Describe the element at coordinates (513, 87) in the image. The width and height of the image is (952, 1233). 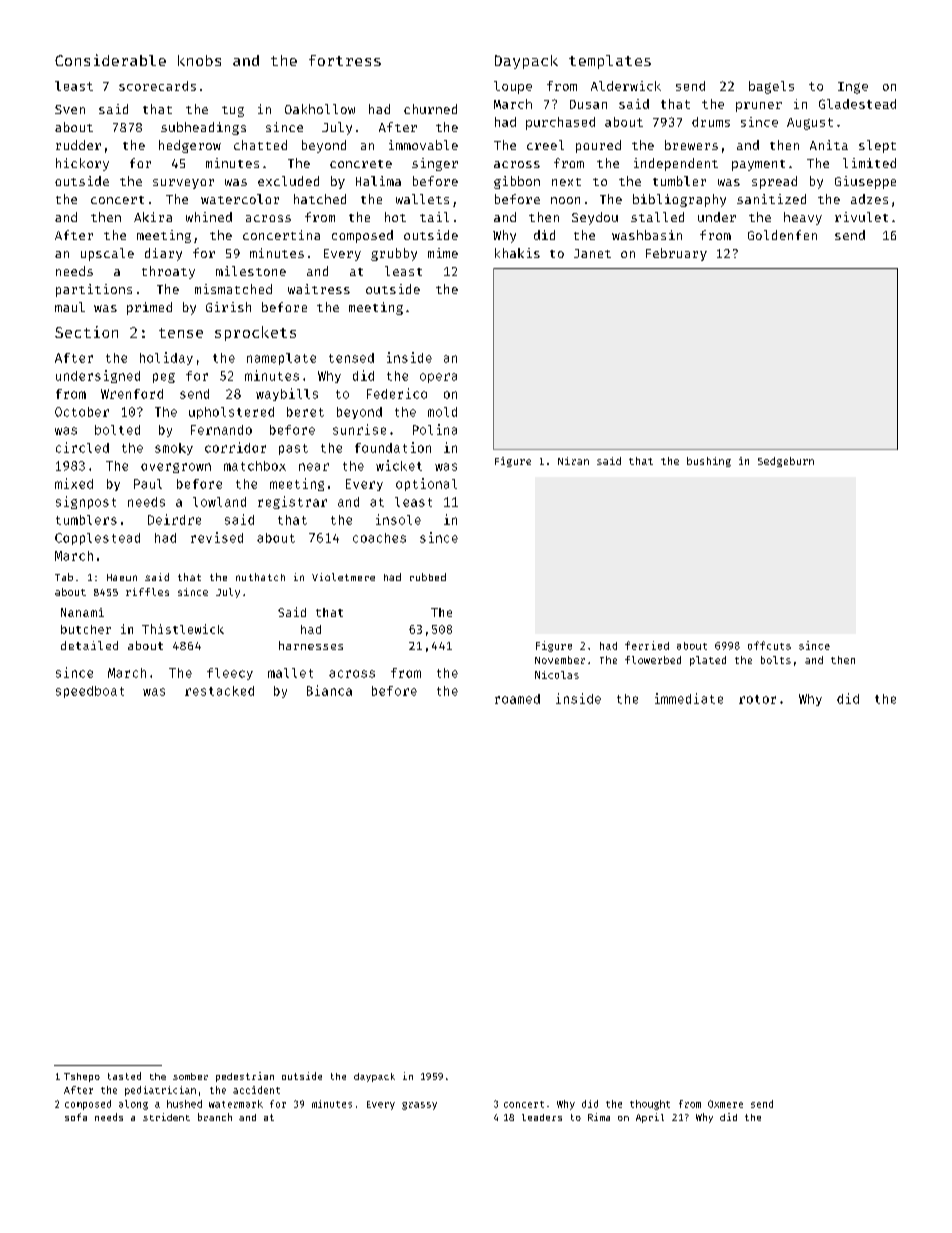
I see `loupe` at that location.
